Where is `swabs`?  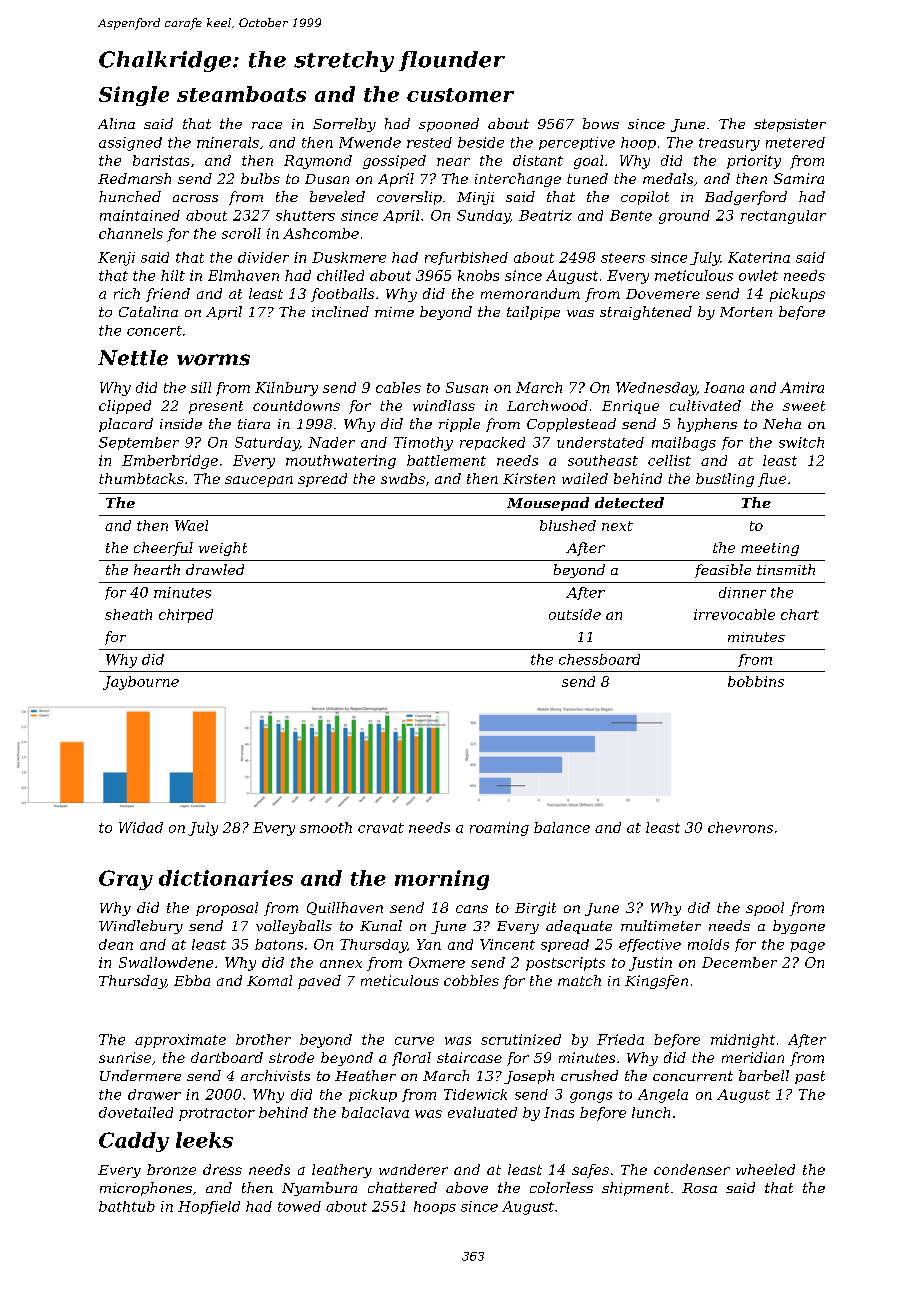
swabs is located at coordinates (403, 478).
